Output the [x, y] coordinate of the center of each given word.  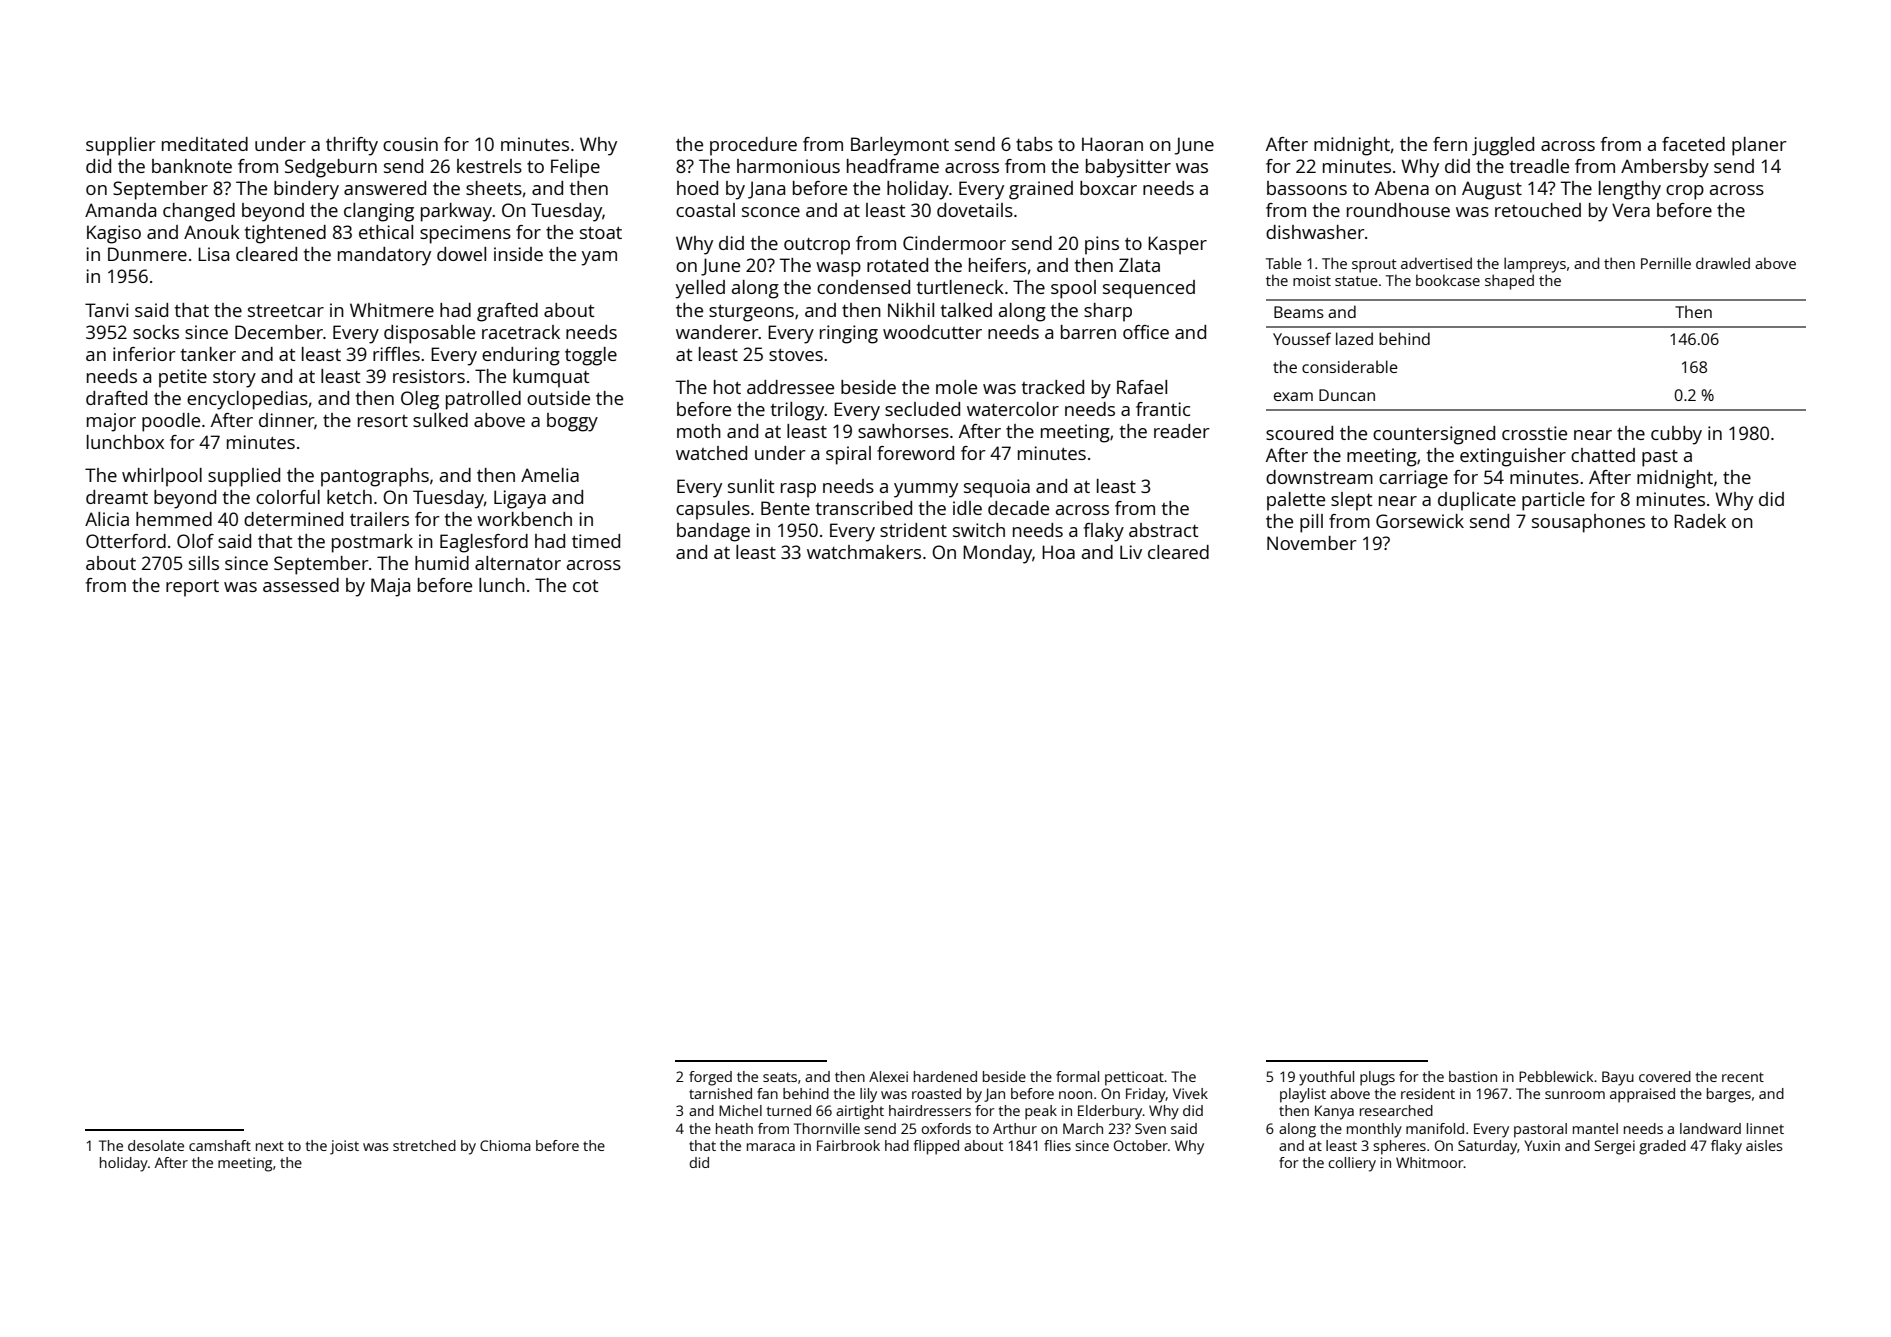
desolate [156, 1145]
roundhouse [1398, 210]
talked [966, 310]
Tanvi [107, 310]
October [1141, 1145]
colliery [1352, 1164]
